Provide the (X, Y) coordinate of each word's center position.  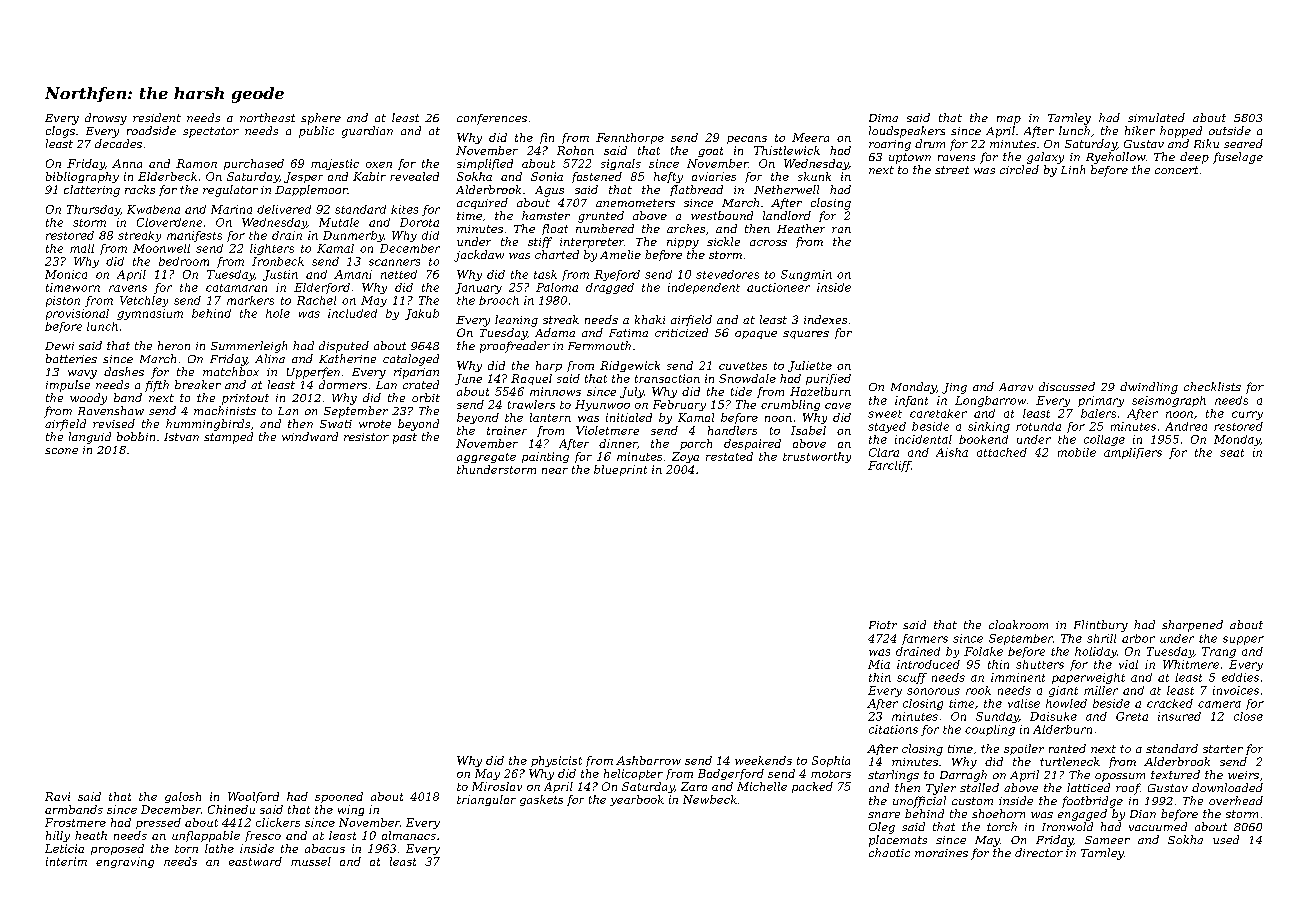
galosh (183, 797)
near (555, 471)
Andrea (1186, 426)
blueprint (620, 470)
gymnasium (150, 314)
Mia (879, 664)
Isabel (808, 430)
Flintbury (1101, 626)
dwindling (1149, 388)
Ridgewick (630, 366)
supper (1243, 640)
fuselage (1238, 158)
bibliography (82, 177)
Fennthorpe (630, 138)
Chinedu (231, 809)
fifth (157, 386)
